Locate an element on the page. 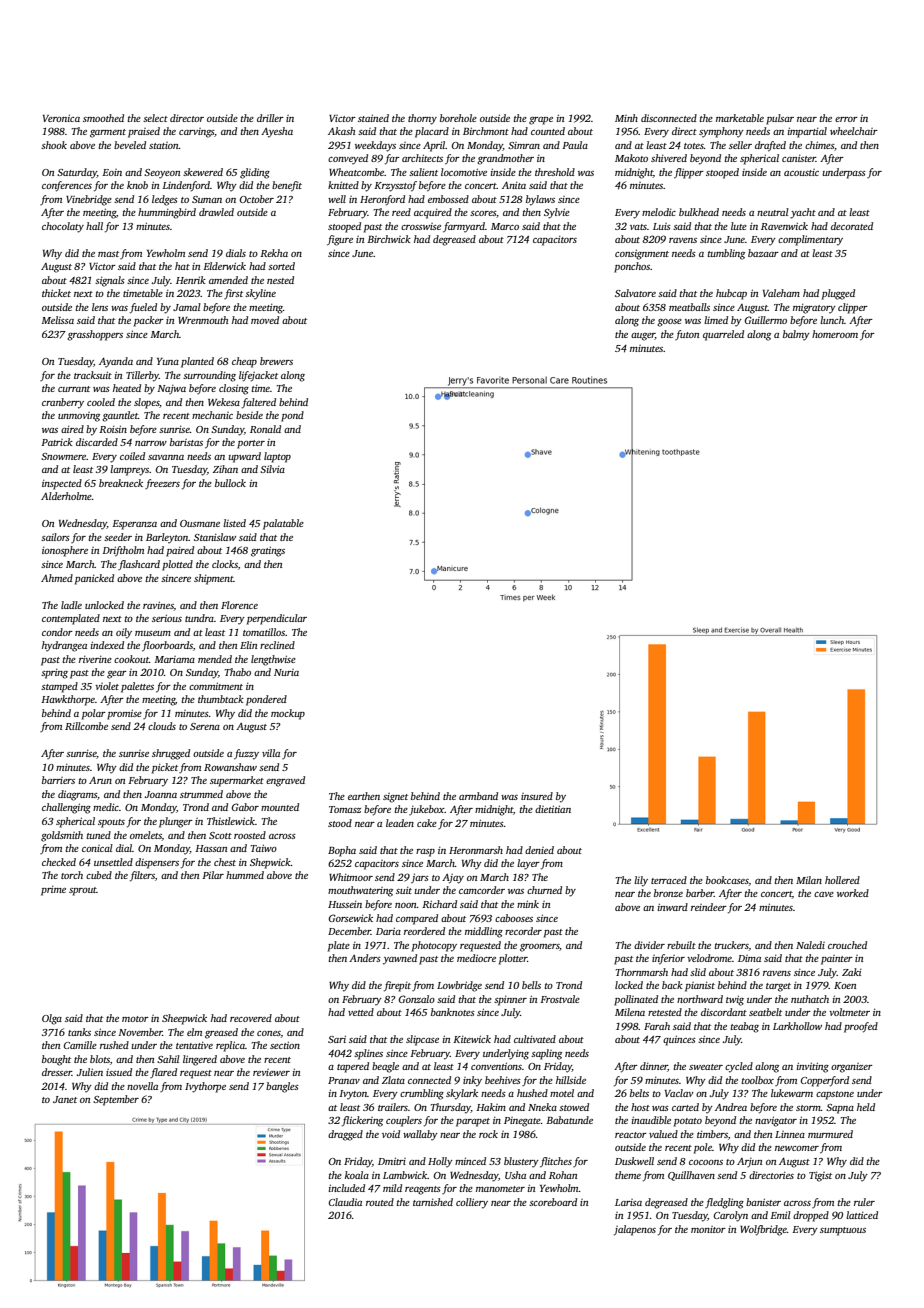 This page has height=1308, width=924. Minh is located at coordinates (626, 118).
